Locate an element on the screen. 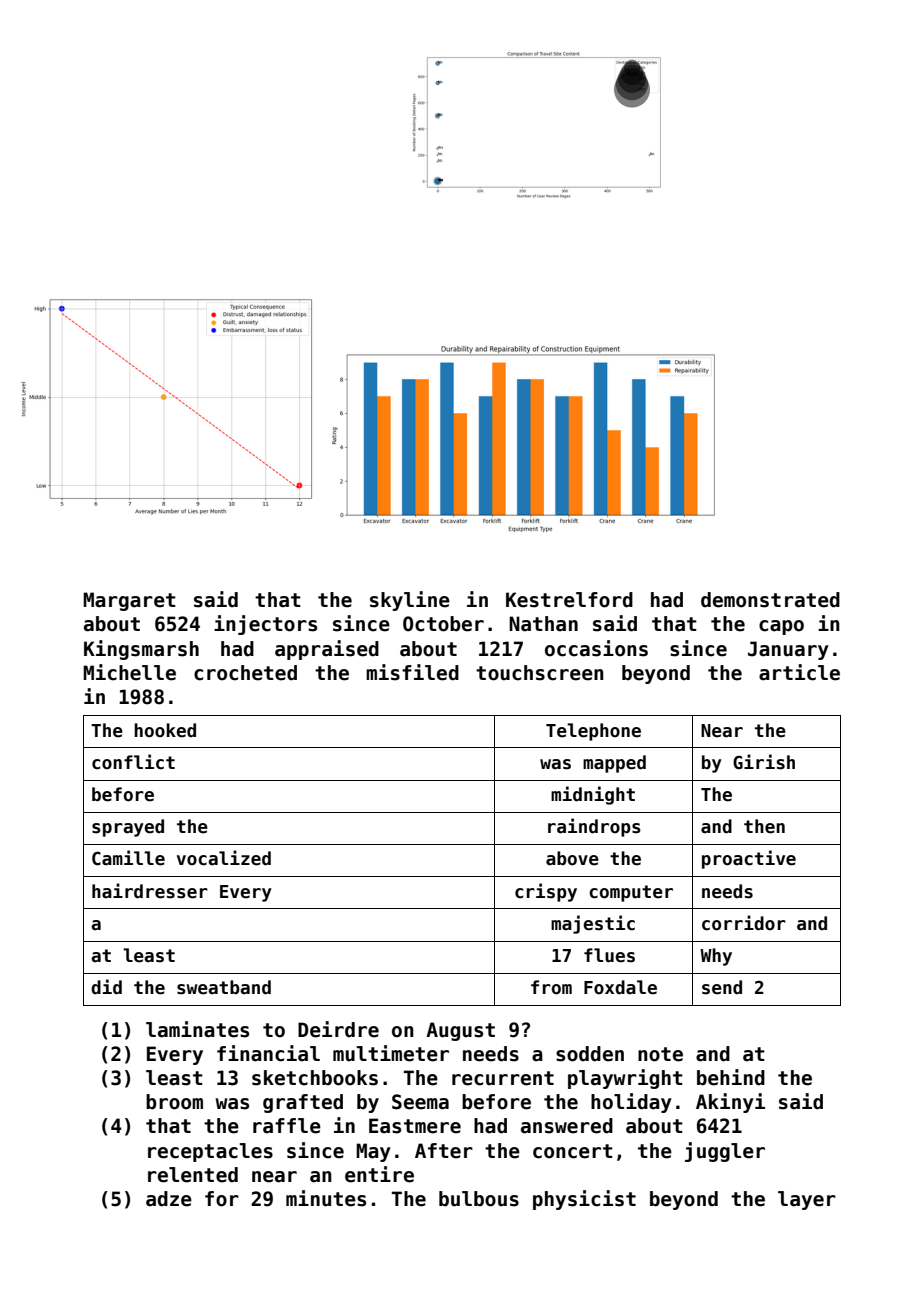 This screenshot has width=924, height=1314. crispy is located at coordinates (546, 892).
